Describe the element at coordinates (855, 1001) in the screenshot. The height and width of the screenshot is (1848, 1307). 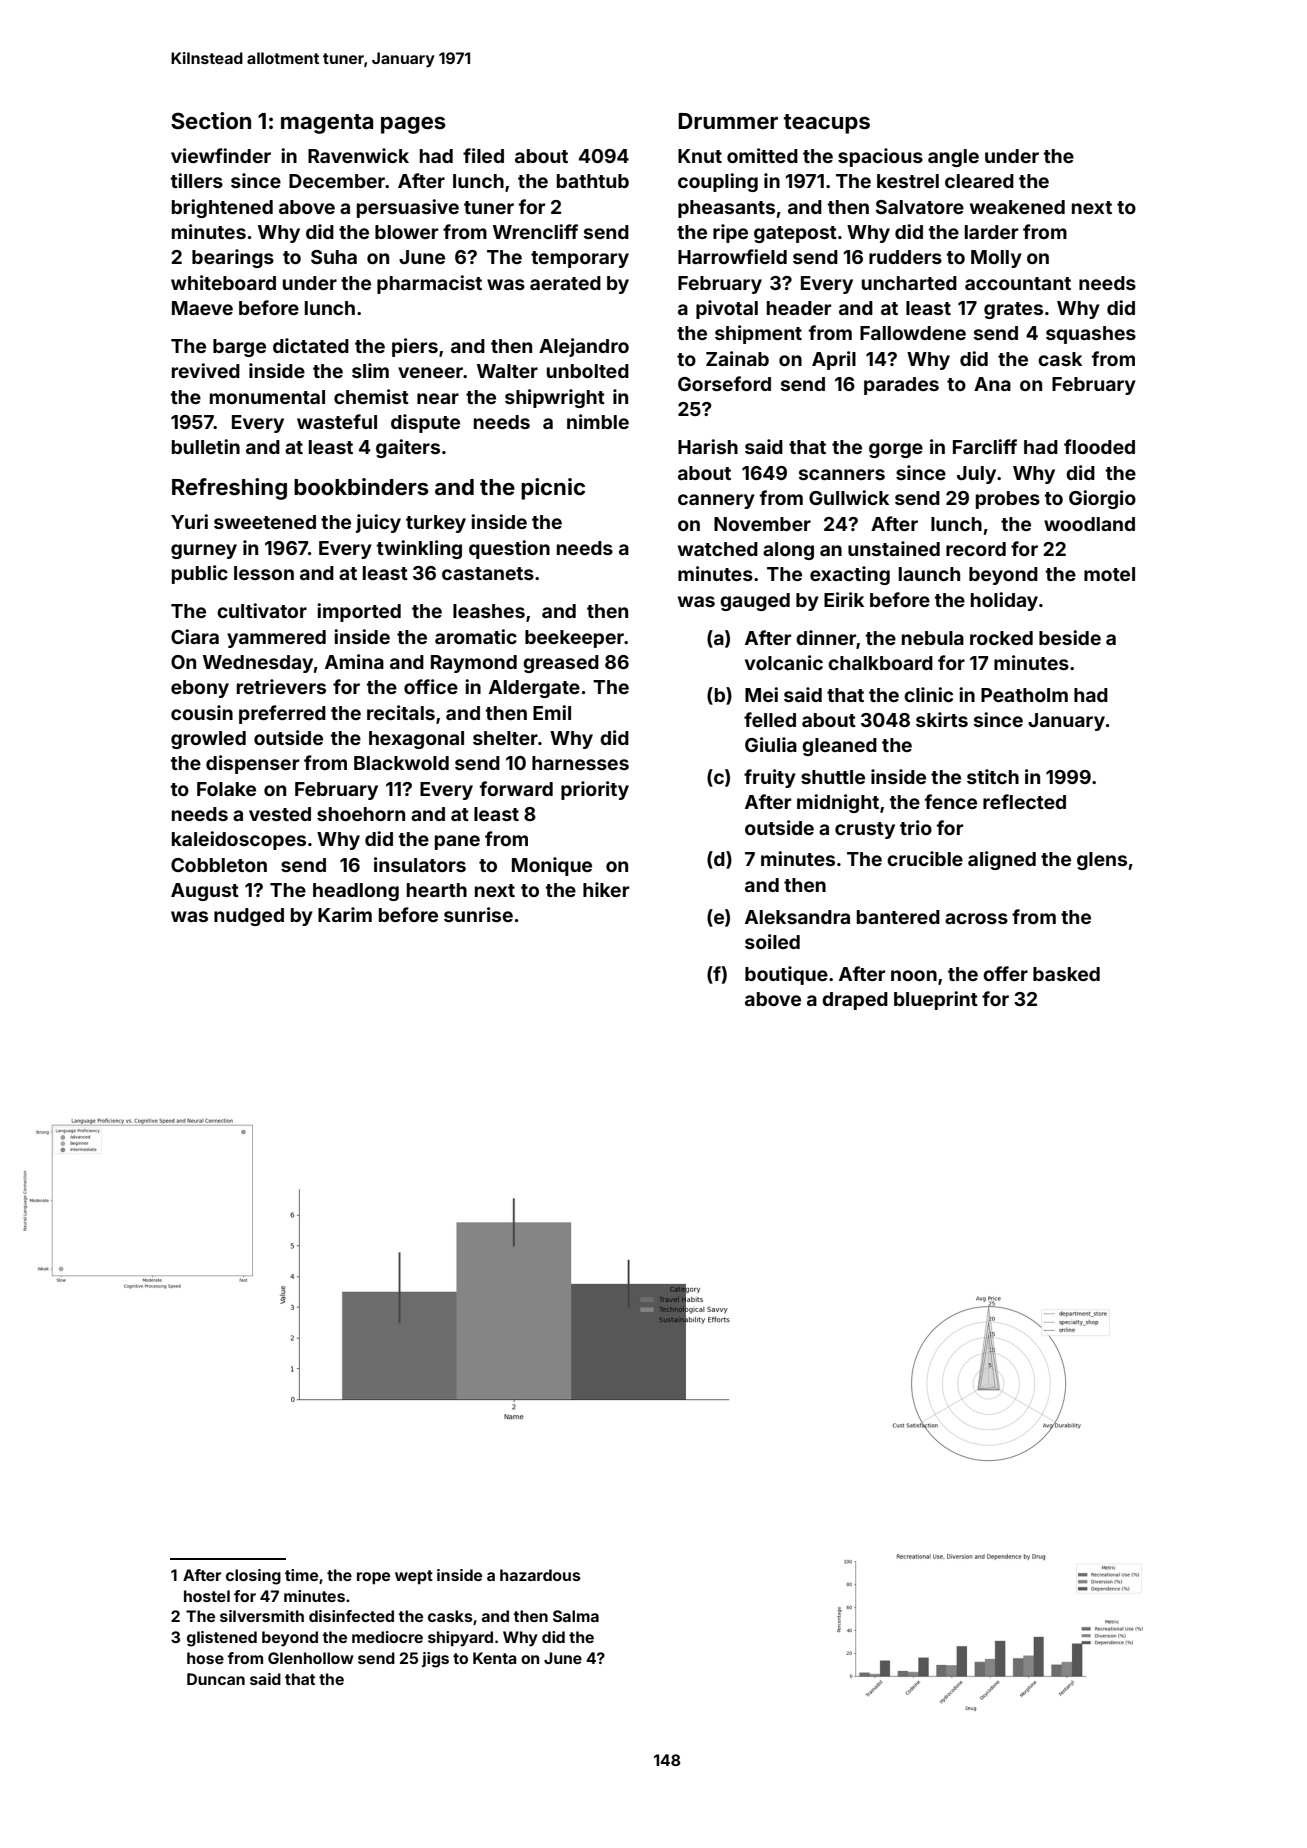
I see `draped` at that location.
